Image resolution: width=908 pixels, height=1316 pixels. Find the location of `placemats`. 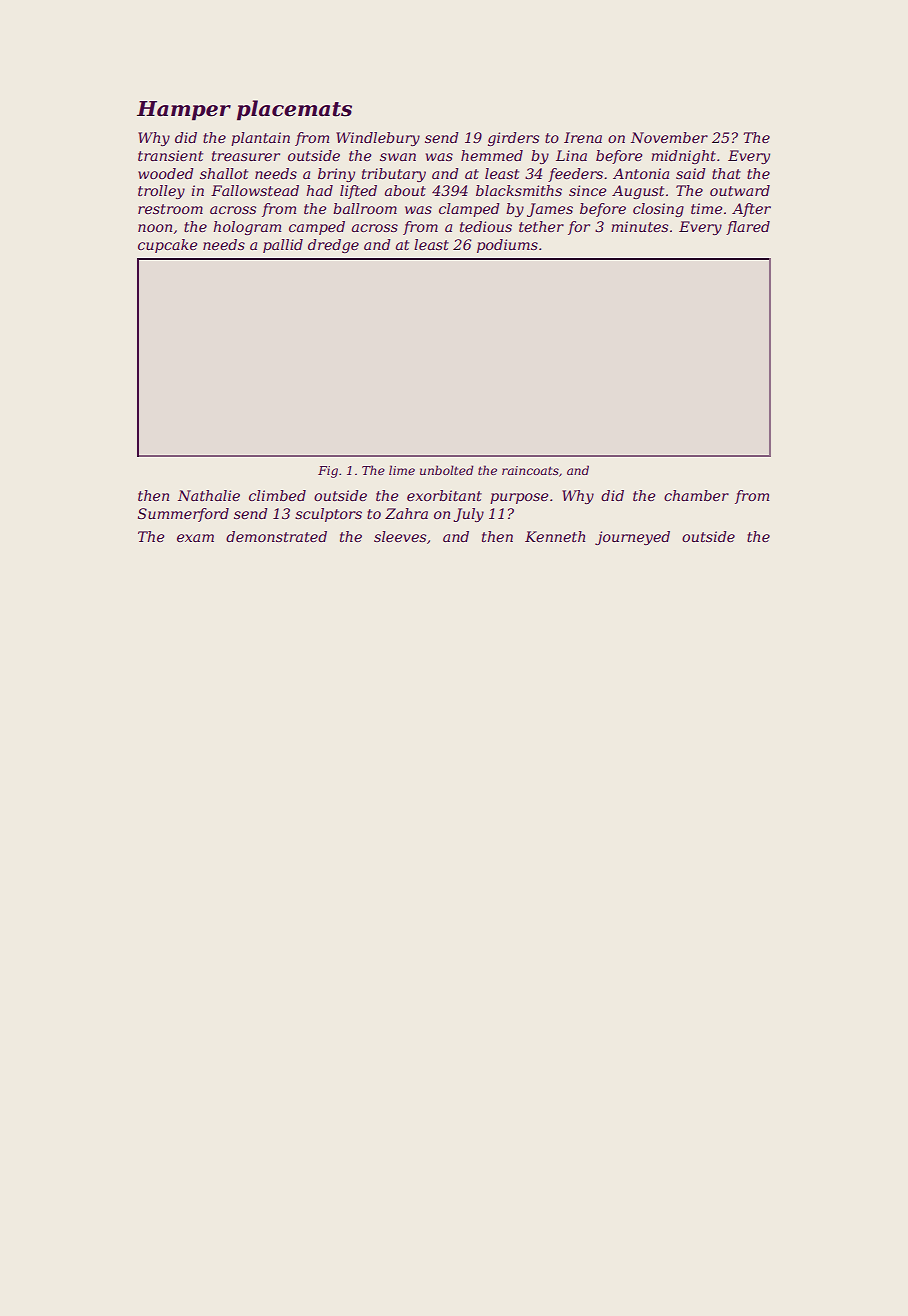

placemats is located at coordinates (294, 110).
